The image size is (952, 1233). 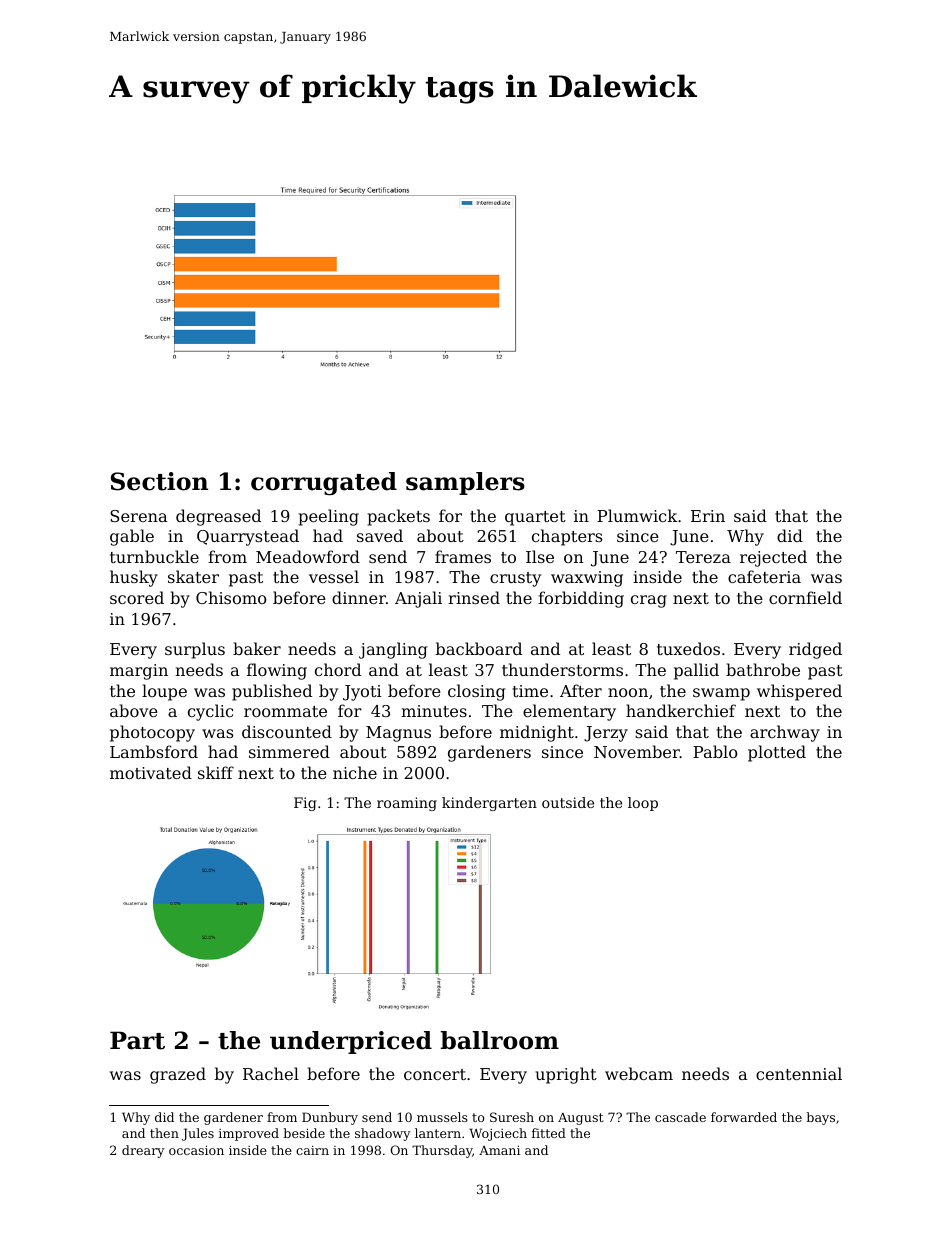 What do you see at coordinates (549, 1133) in the screenshot?
I see `fitted` at bounding box center [549, 1133].
